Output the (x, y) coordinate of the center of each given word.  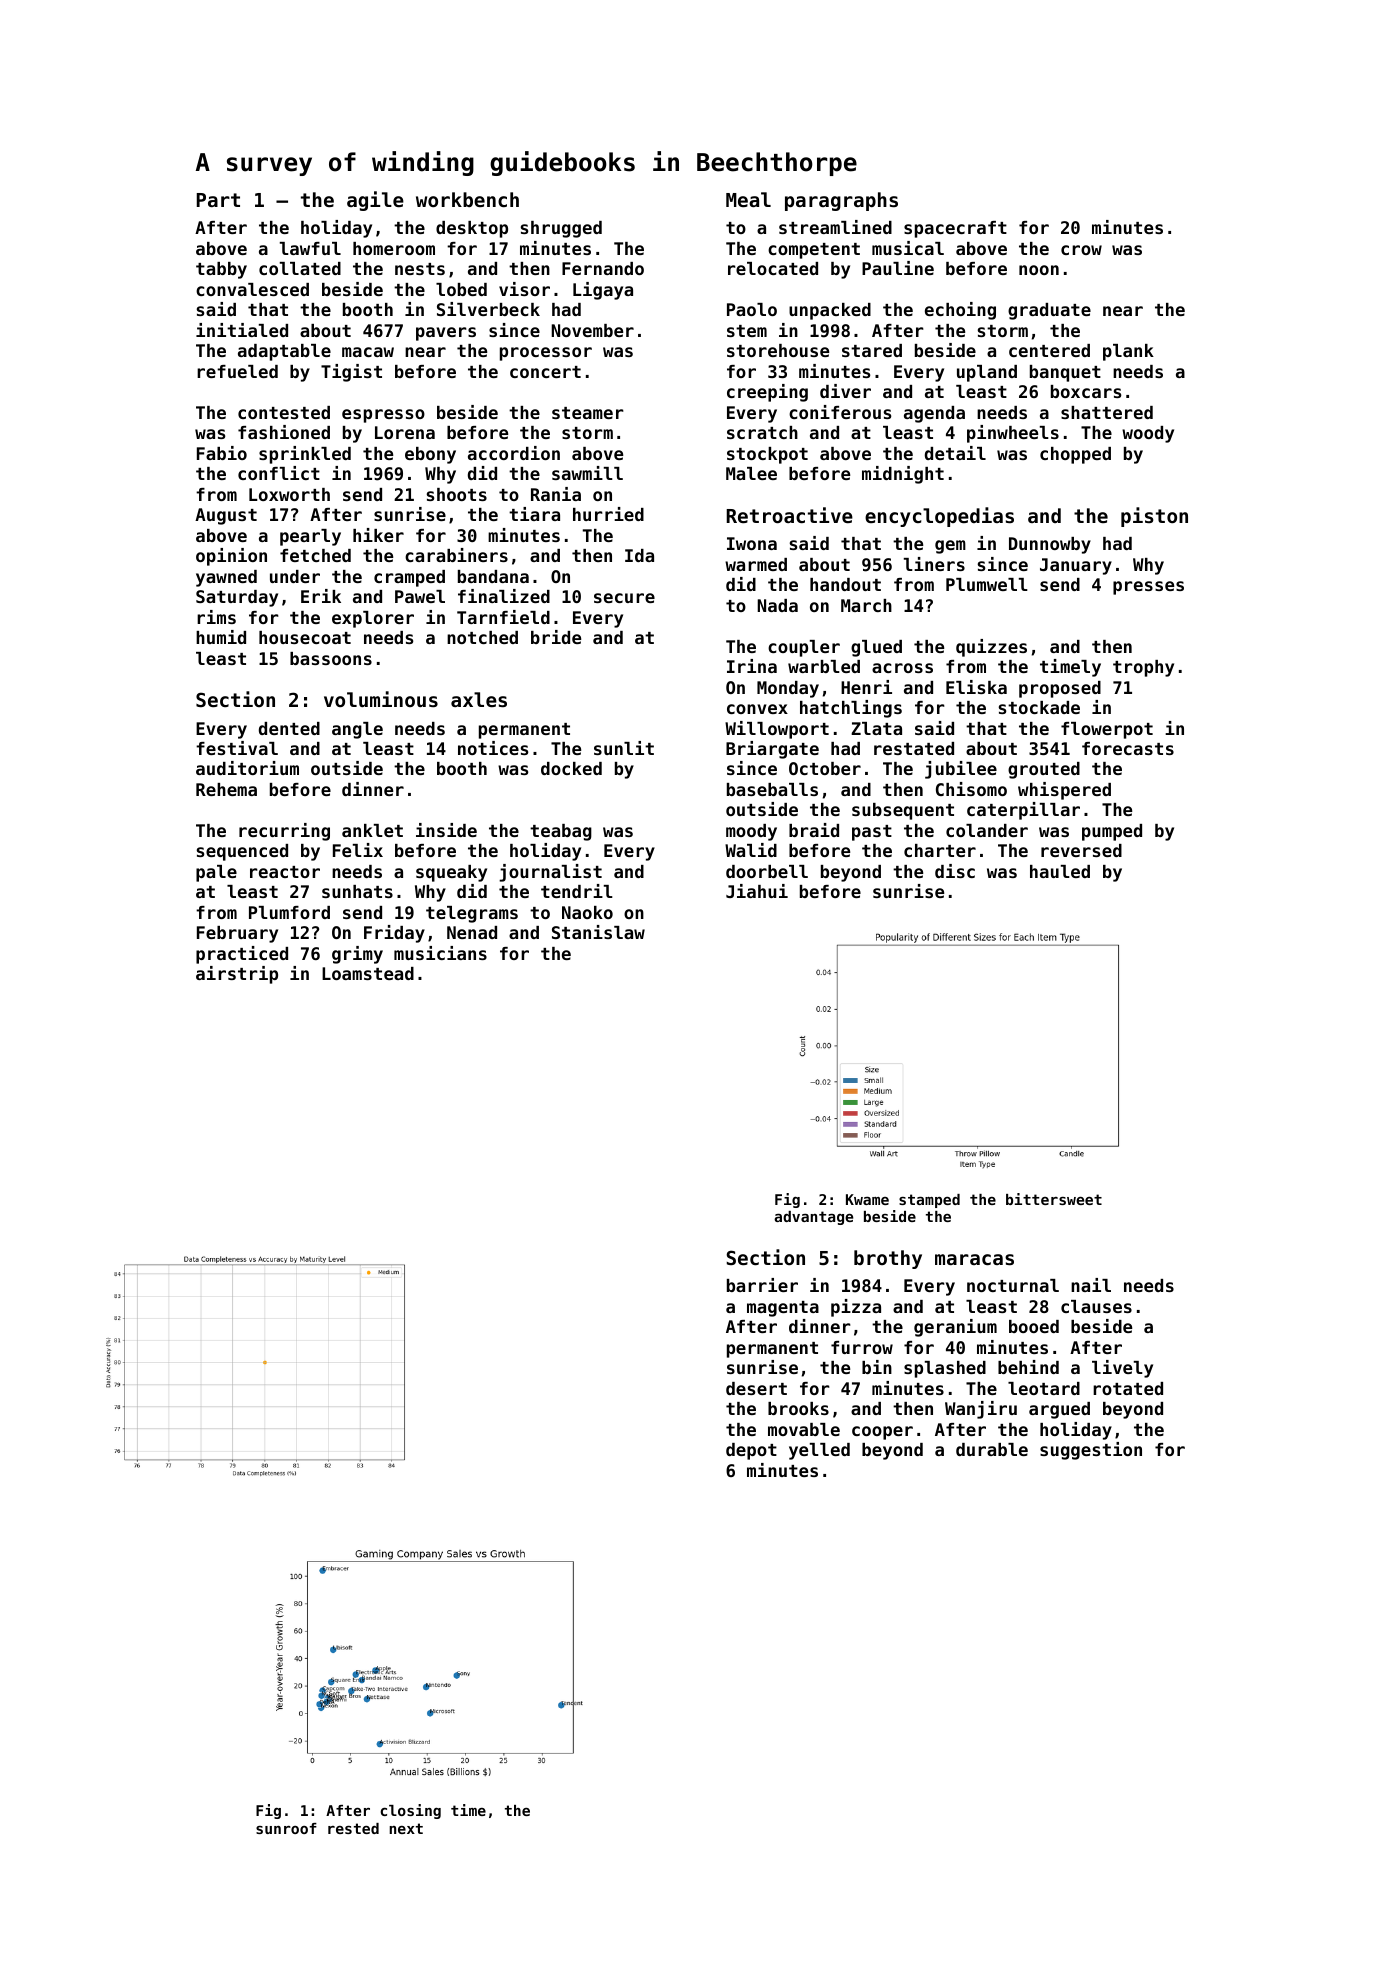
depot (751, 1451)
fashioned (284, 432)
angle (357, 730)
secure (624, 598)
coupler (804, 648)
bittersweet (1054, 1199)
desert (756, 1388)
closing (410, 1811)
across (902, 668)
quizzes (991, 648)
